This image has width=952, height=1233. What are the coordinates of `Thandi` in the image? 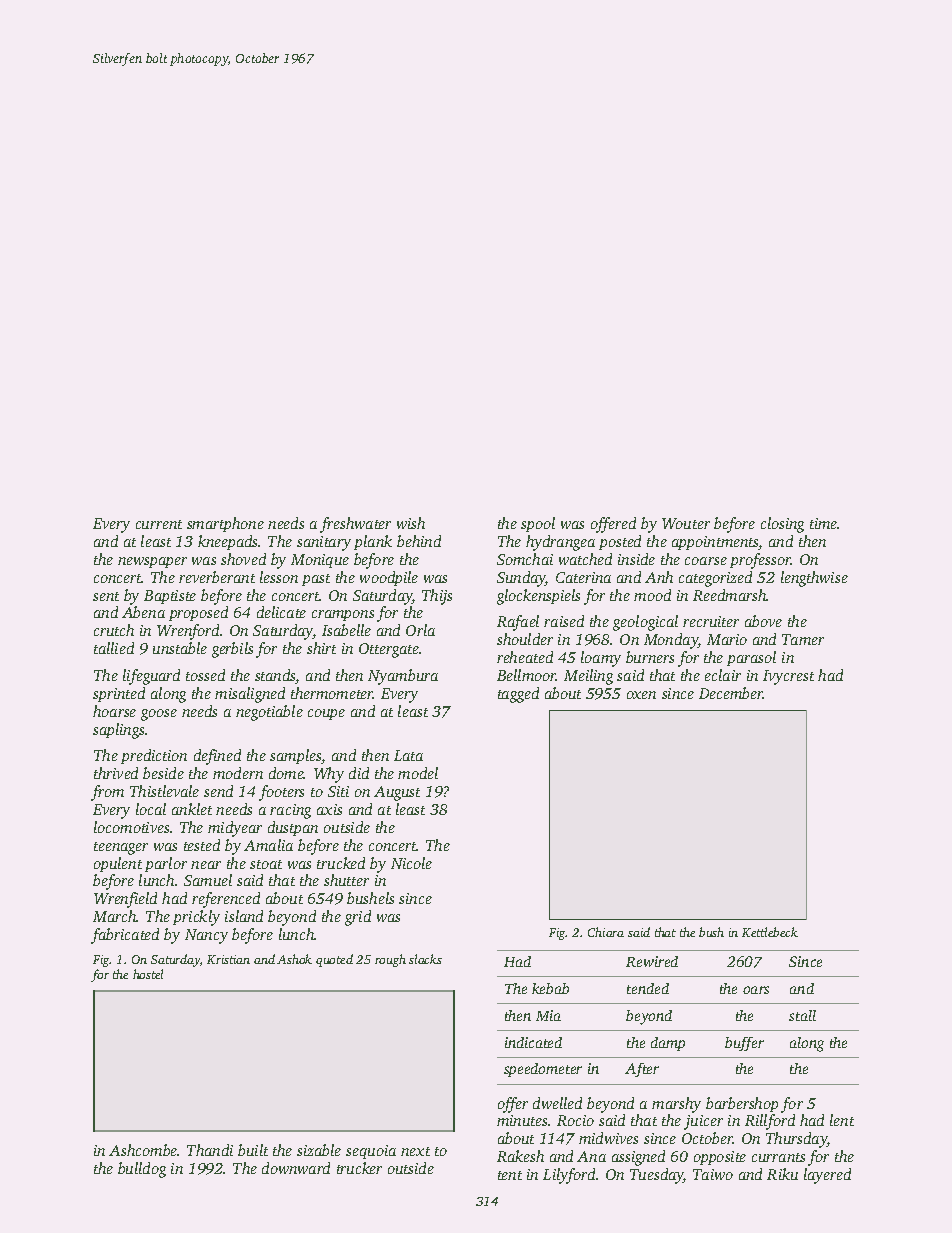 It's located at (210, 1150).
